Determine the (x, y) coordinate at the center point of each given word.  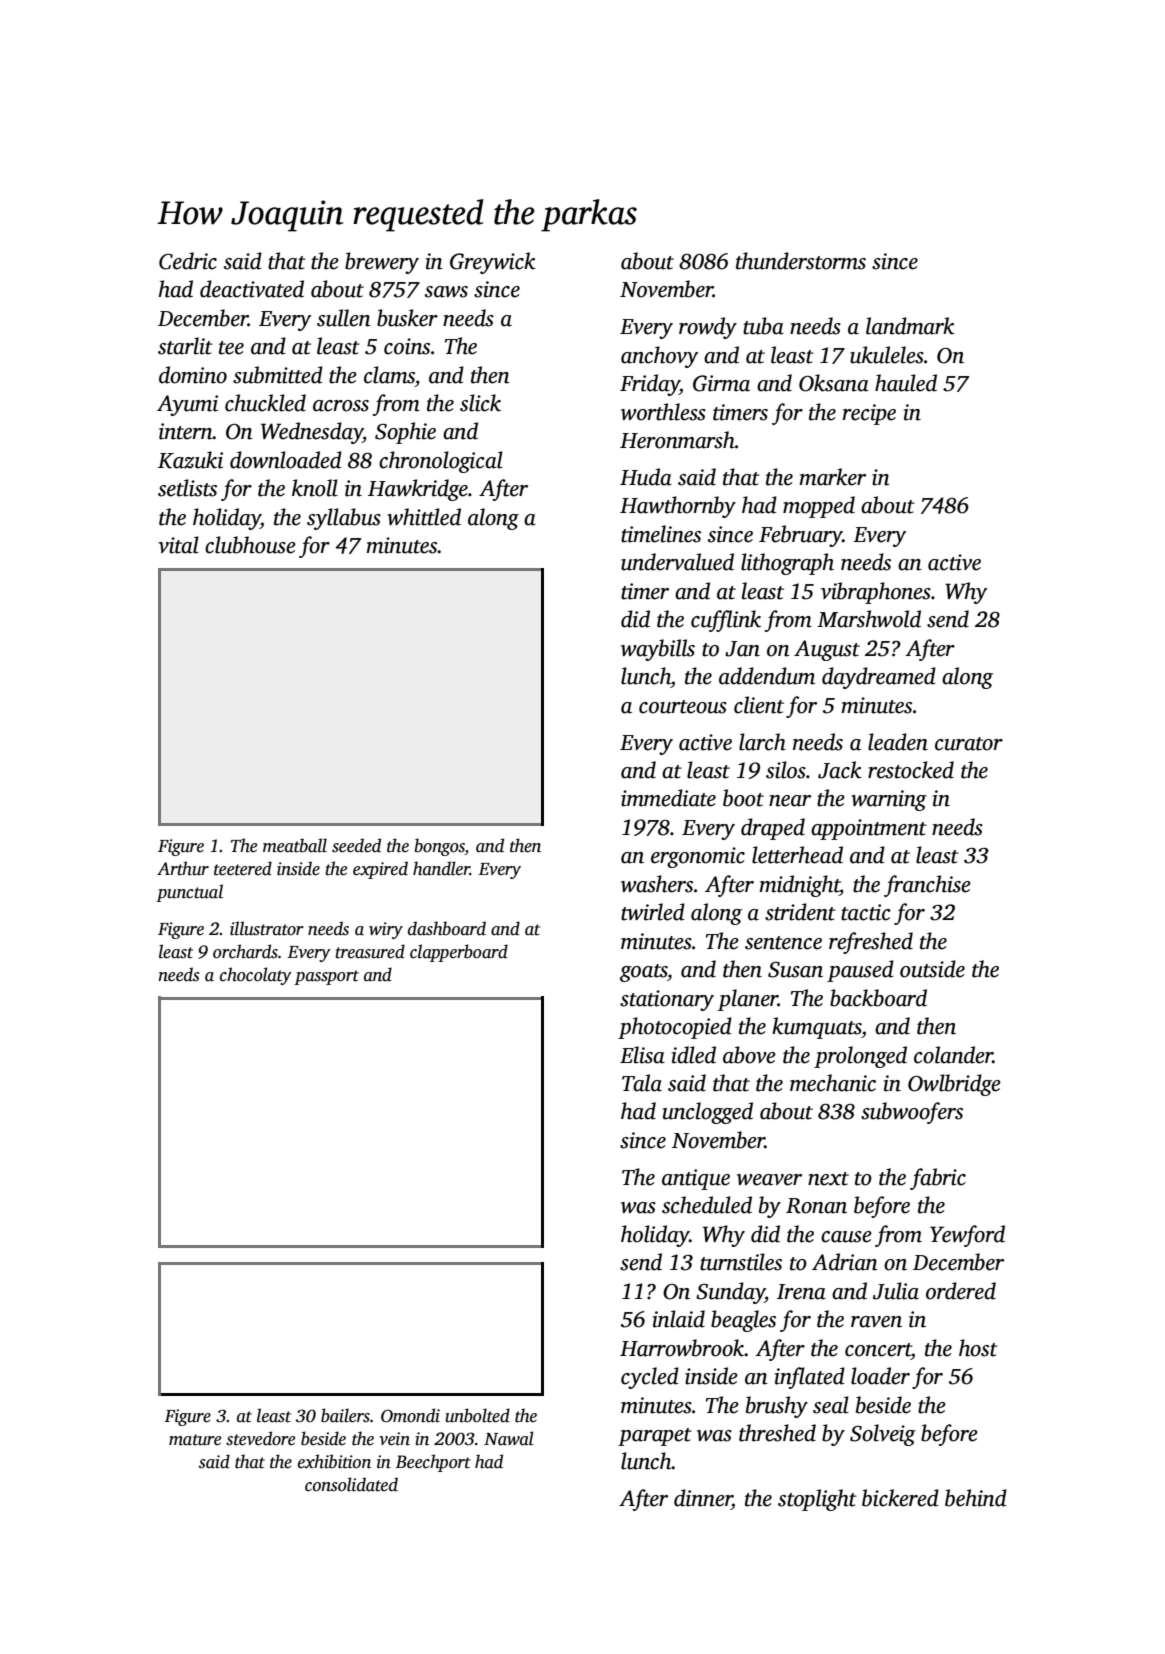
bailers (345, 1415)
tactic (866, 912)
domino (193, 375)
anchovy (659, 357)
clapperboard (459, 953)
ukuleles (887, 355)
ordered (961, 1291)
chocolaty (256, 976)
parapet (655, 1437)
